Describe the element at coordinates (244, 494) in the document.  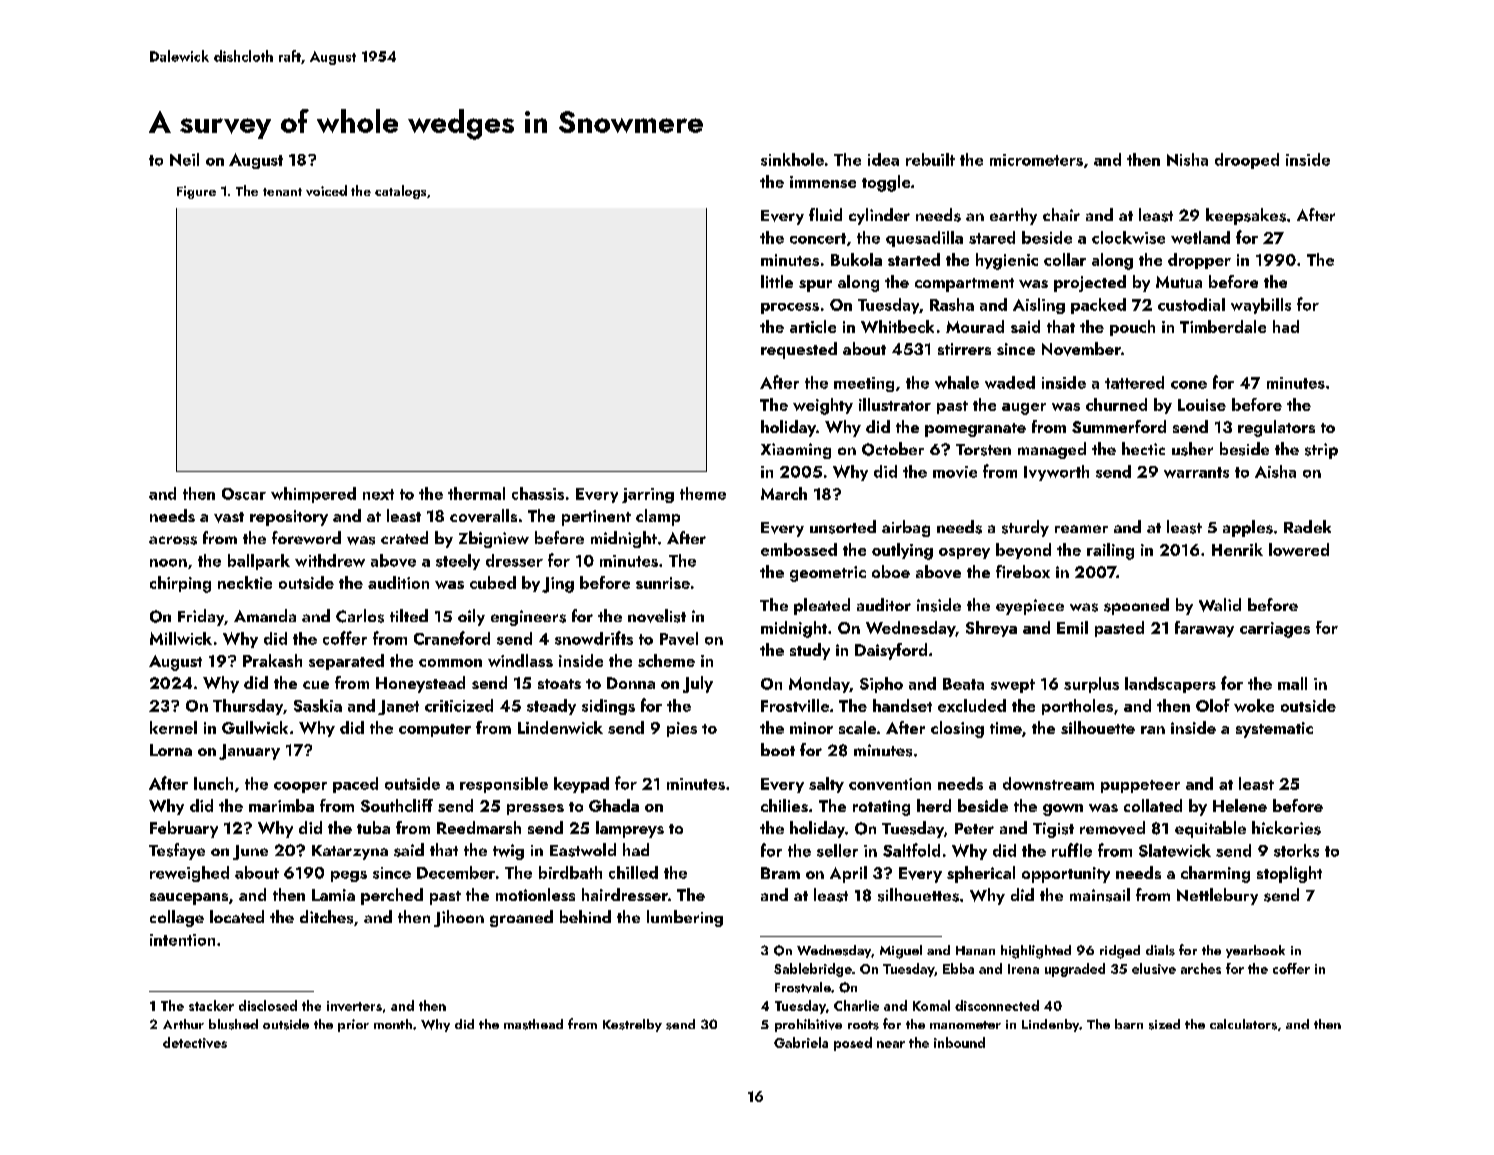
I see `Oscar` at that location.
